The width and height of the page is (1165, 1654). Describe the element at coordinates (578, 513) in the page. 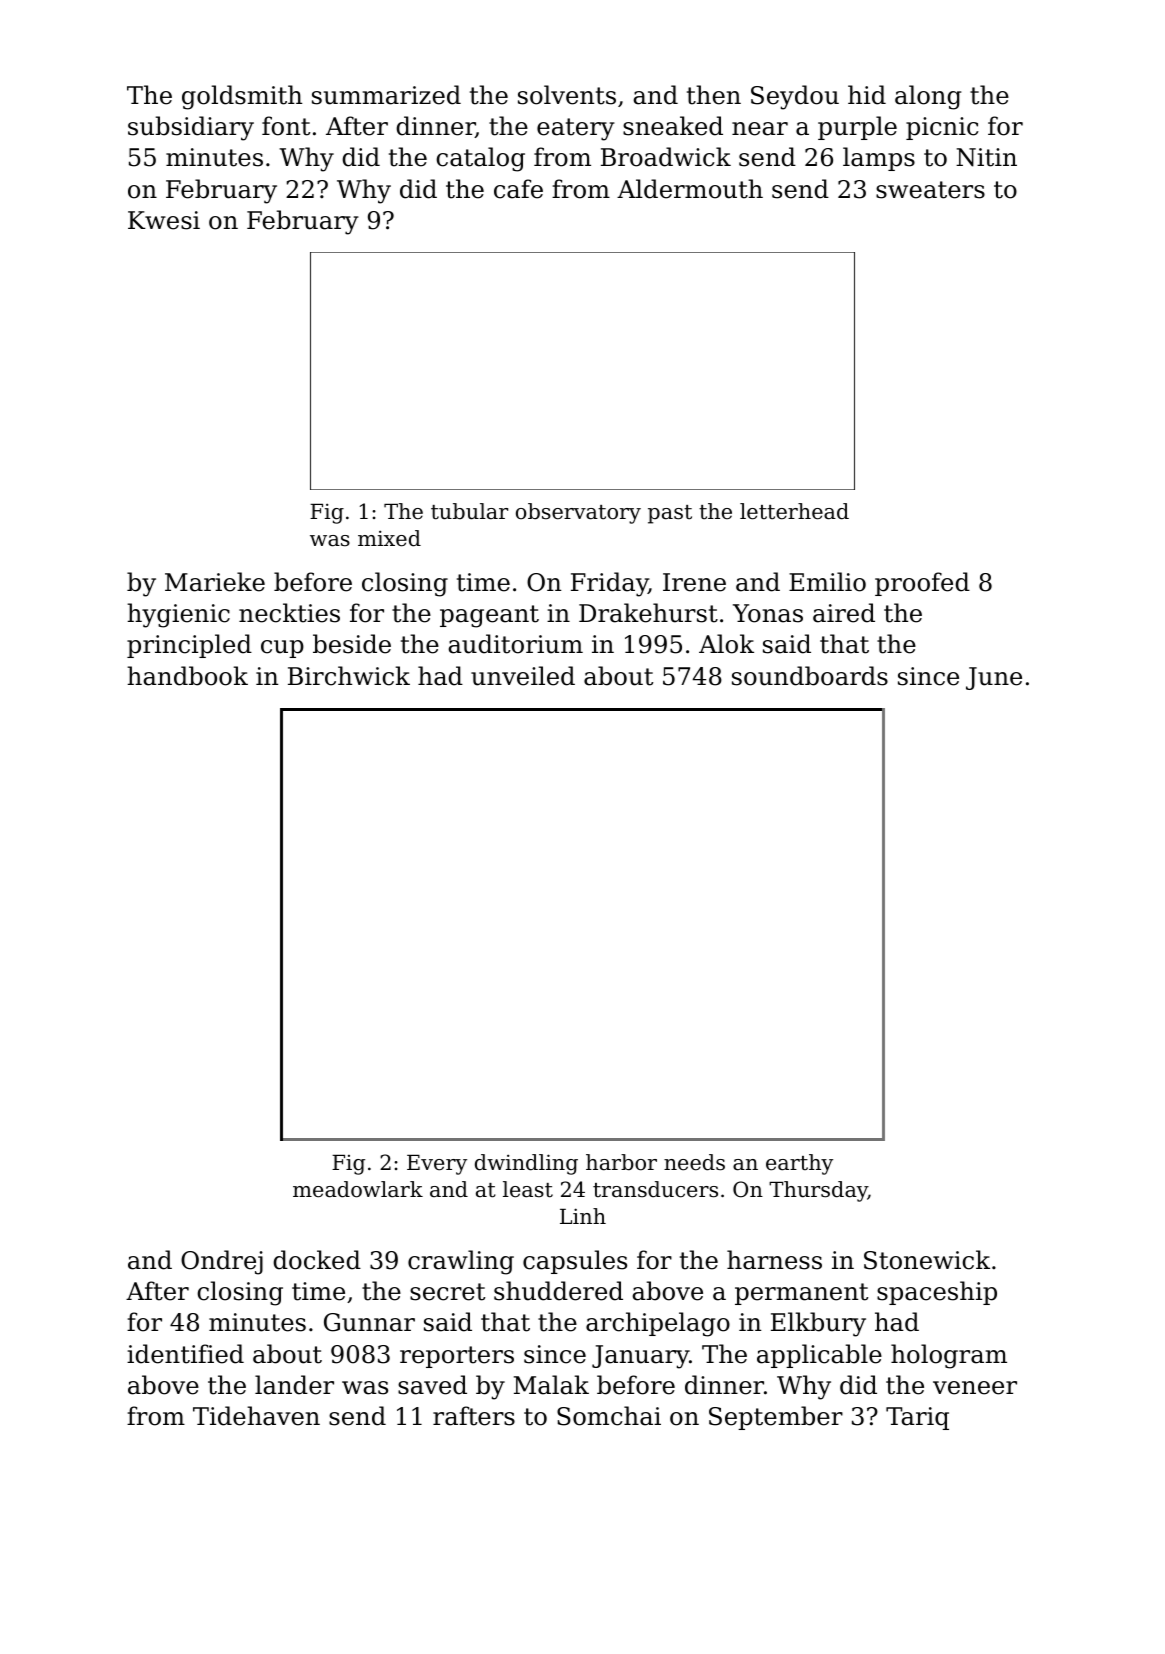

I see `observatory` at that location.
